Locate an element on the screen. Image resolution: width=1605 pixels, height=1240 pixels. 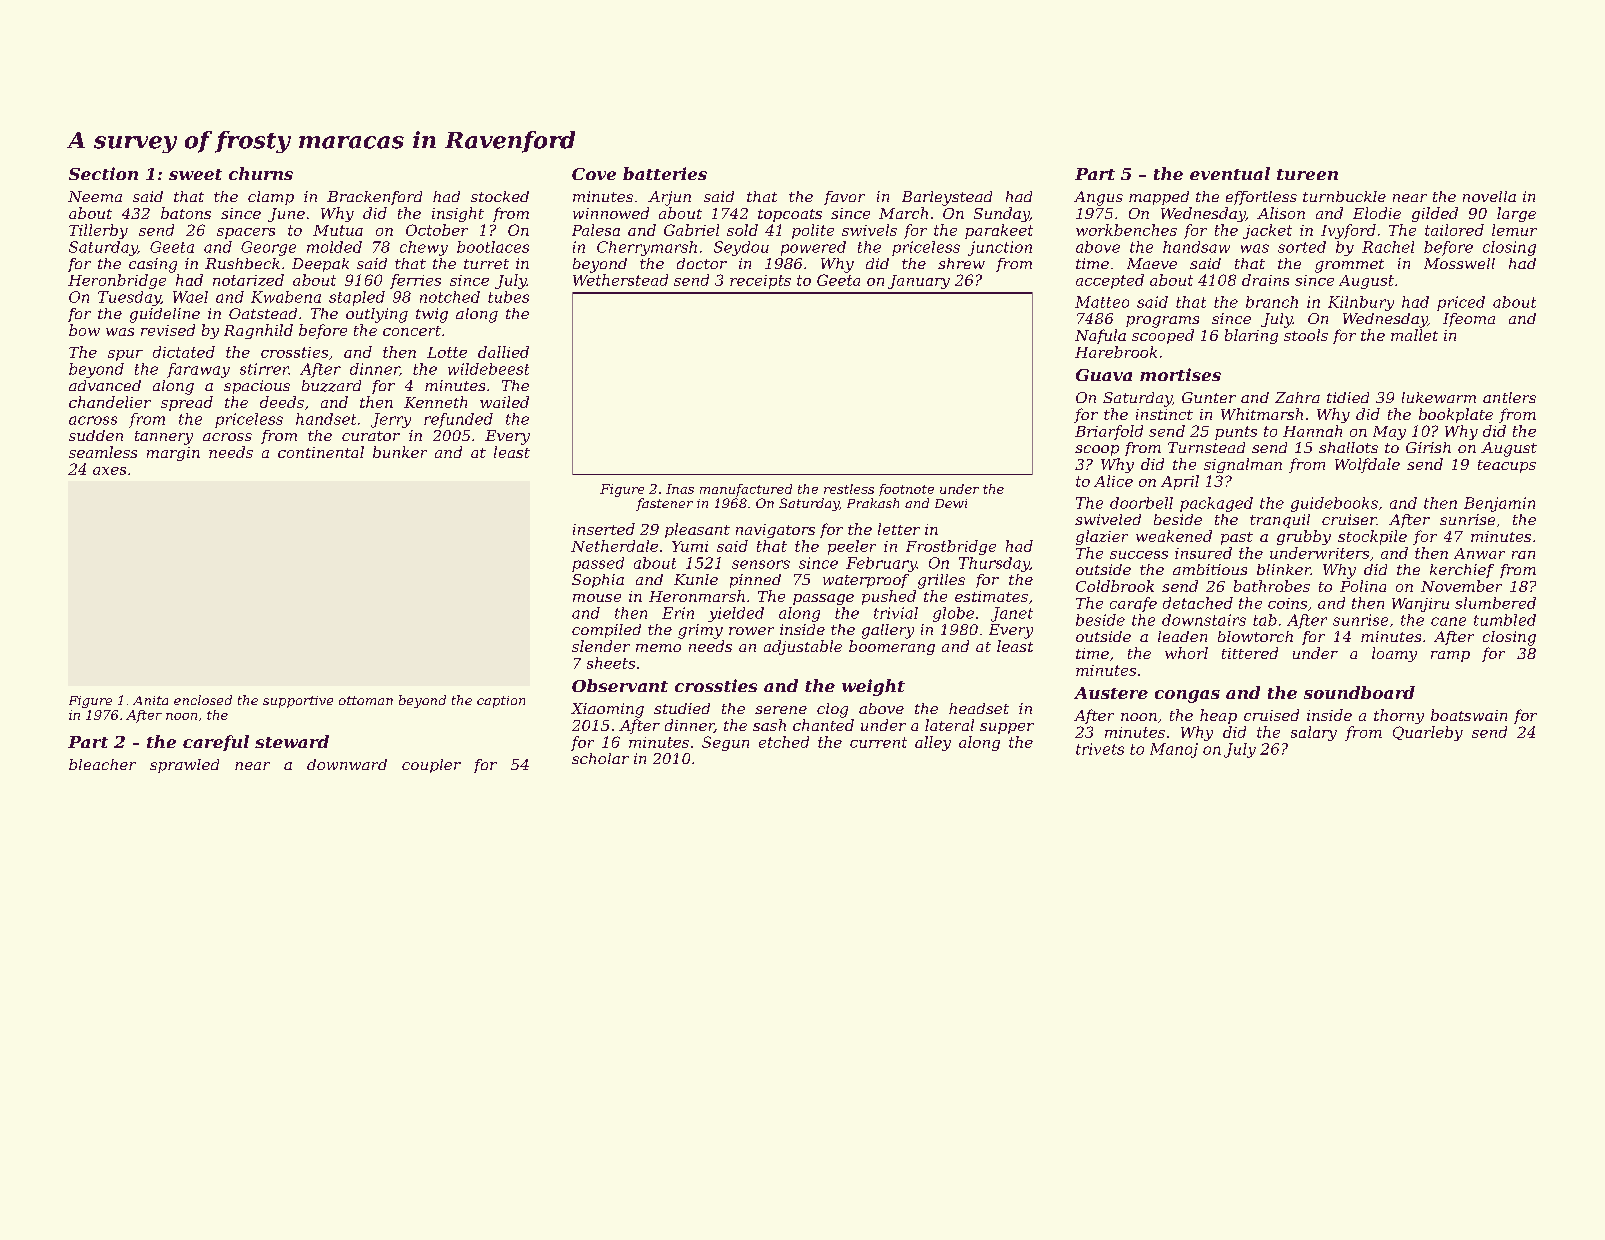
novella is located at coordinates (1489, 196).
